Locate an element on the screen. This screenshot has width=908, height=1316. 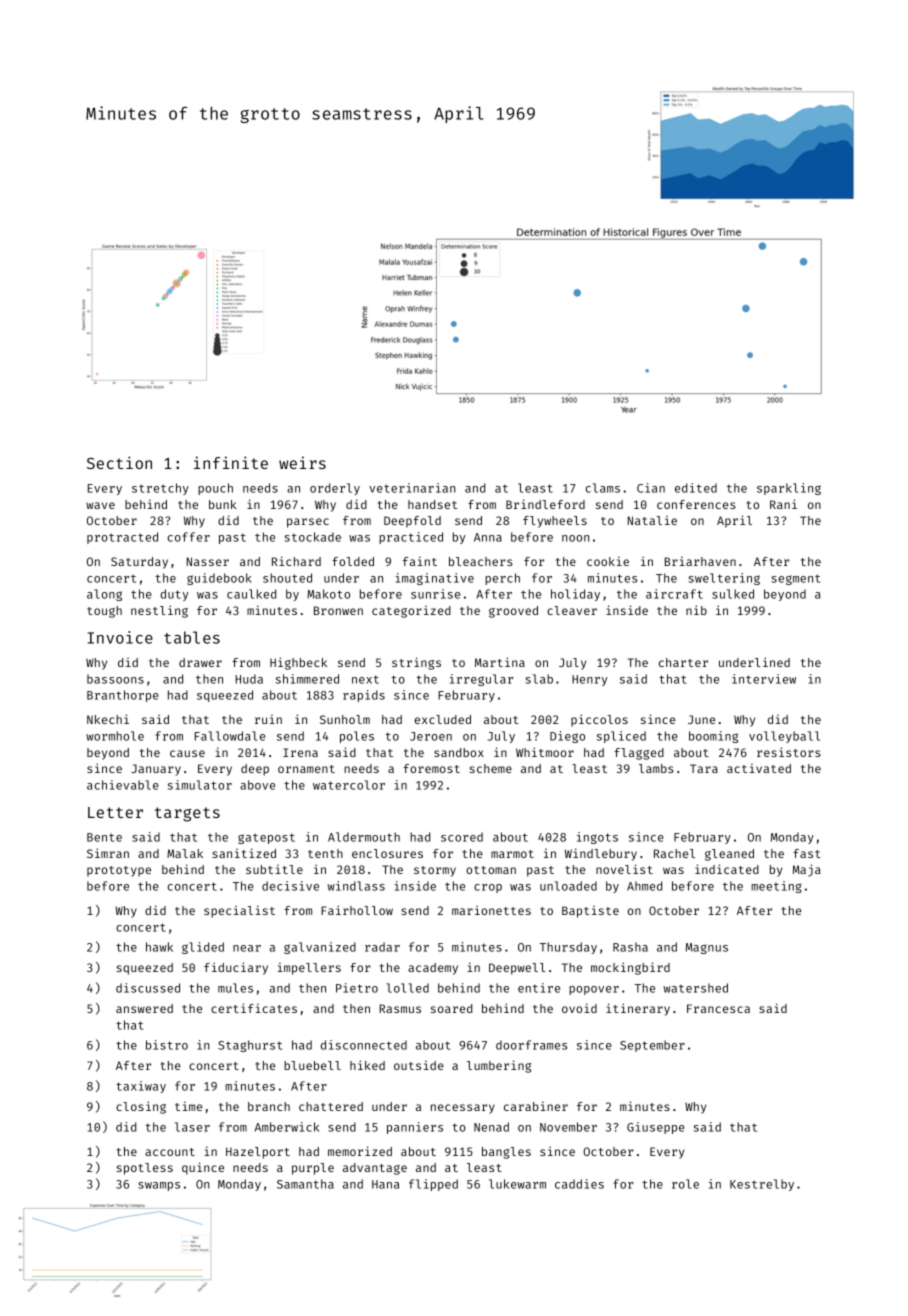
swamps is located at coordinates (159, 1186).
